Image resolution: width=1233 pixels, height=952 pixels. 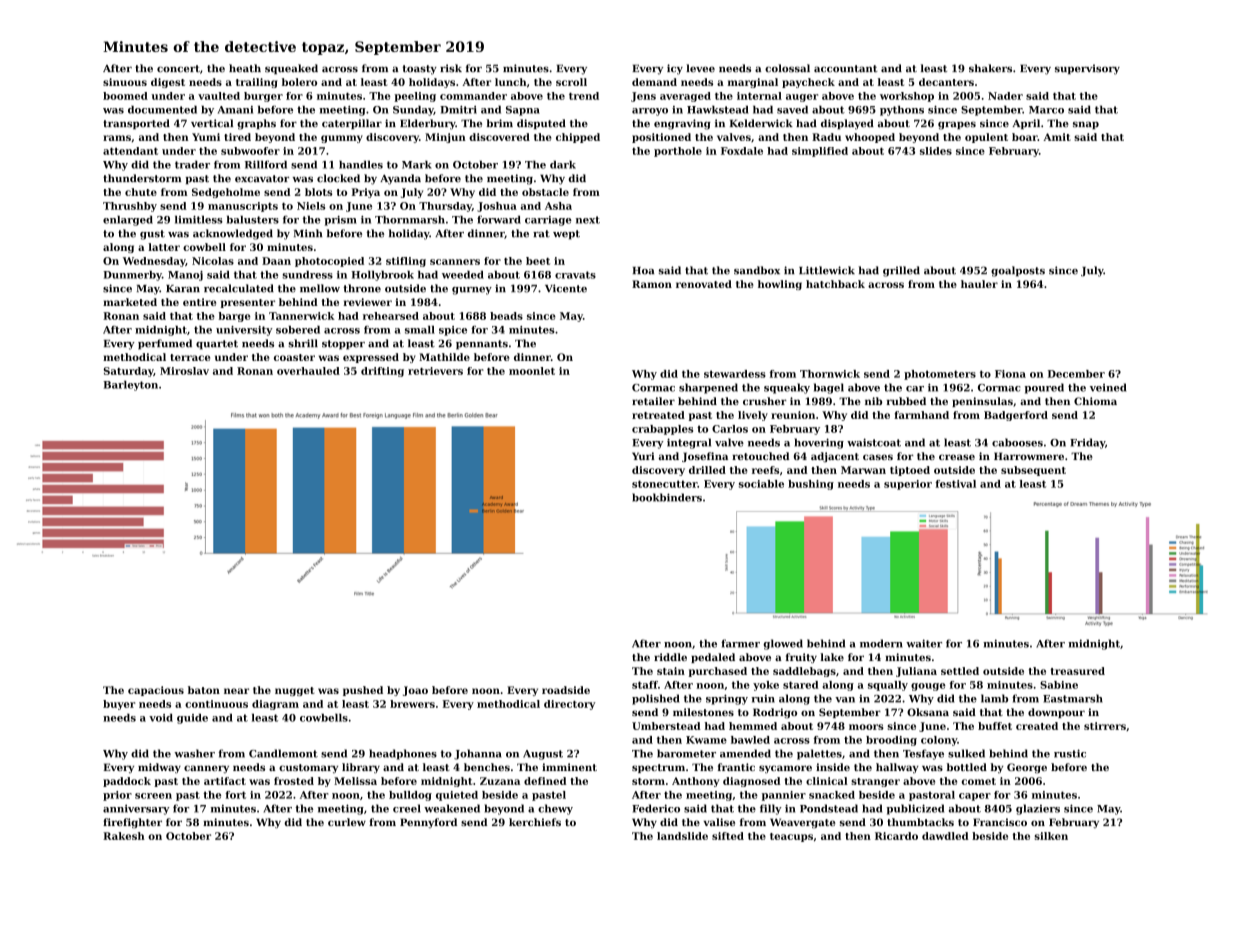 What do you see at coordinates (689, 443) in the screenshot?
I see `integral` at bounding box center [689, 443].
